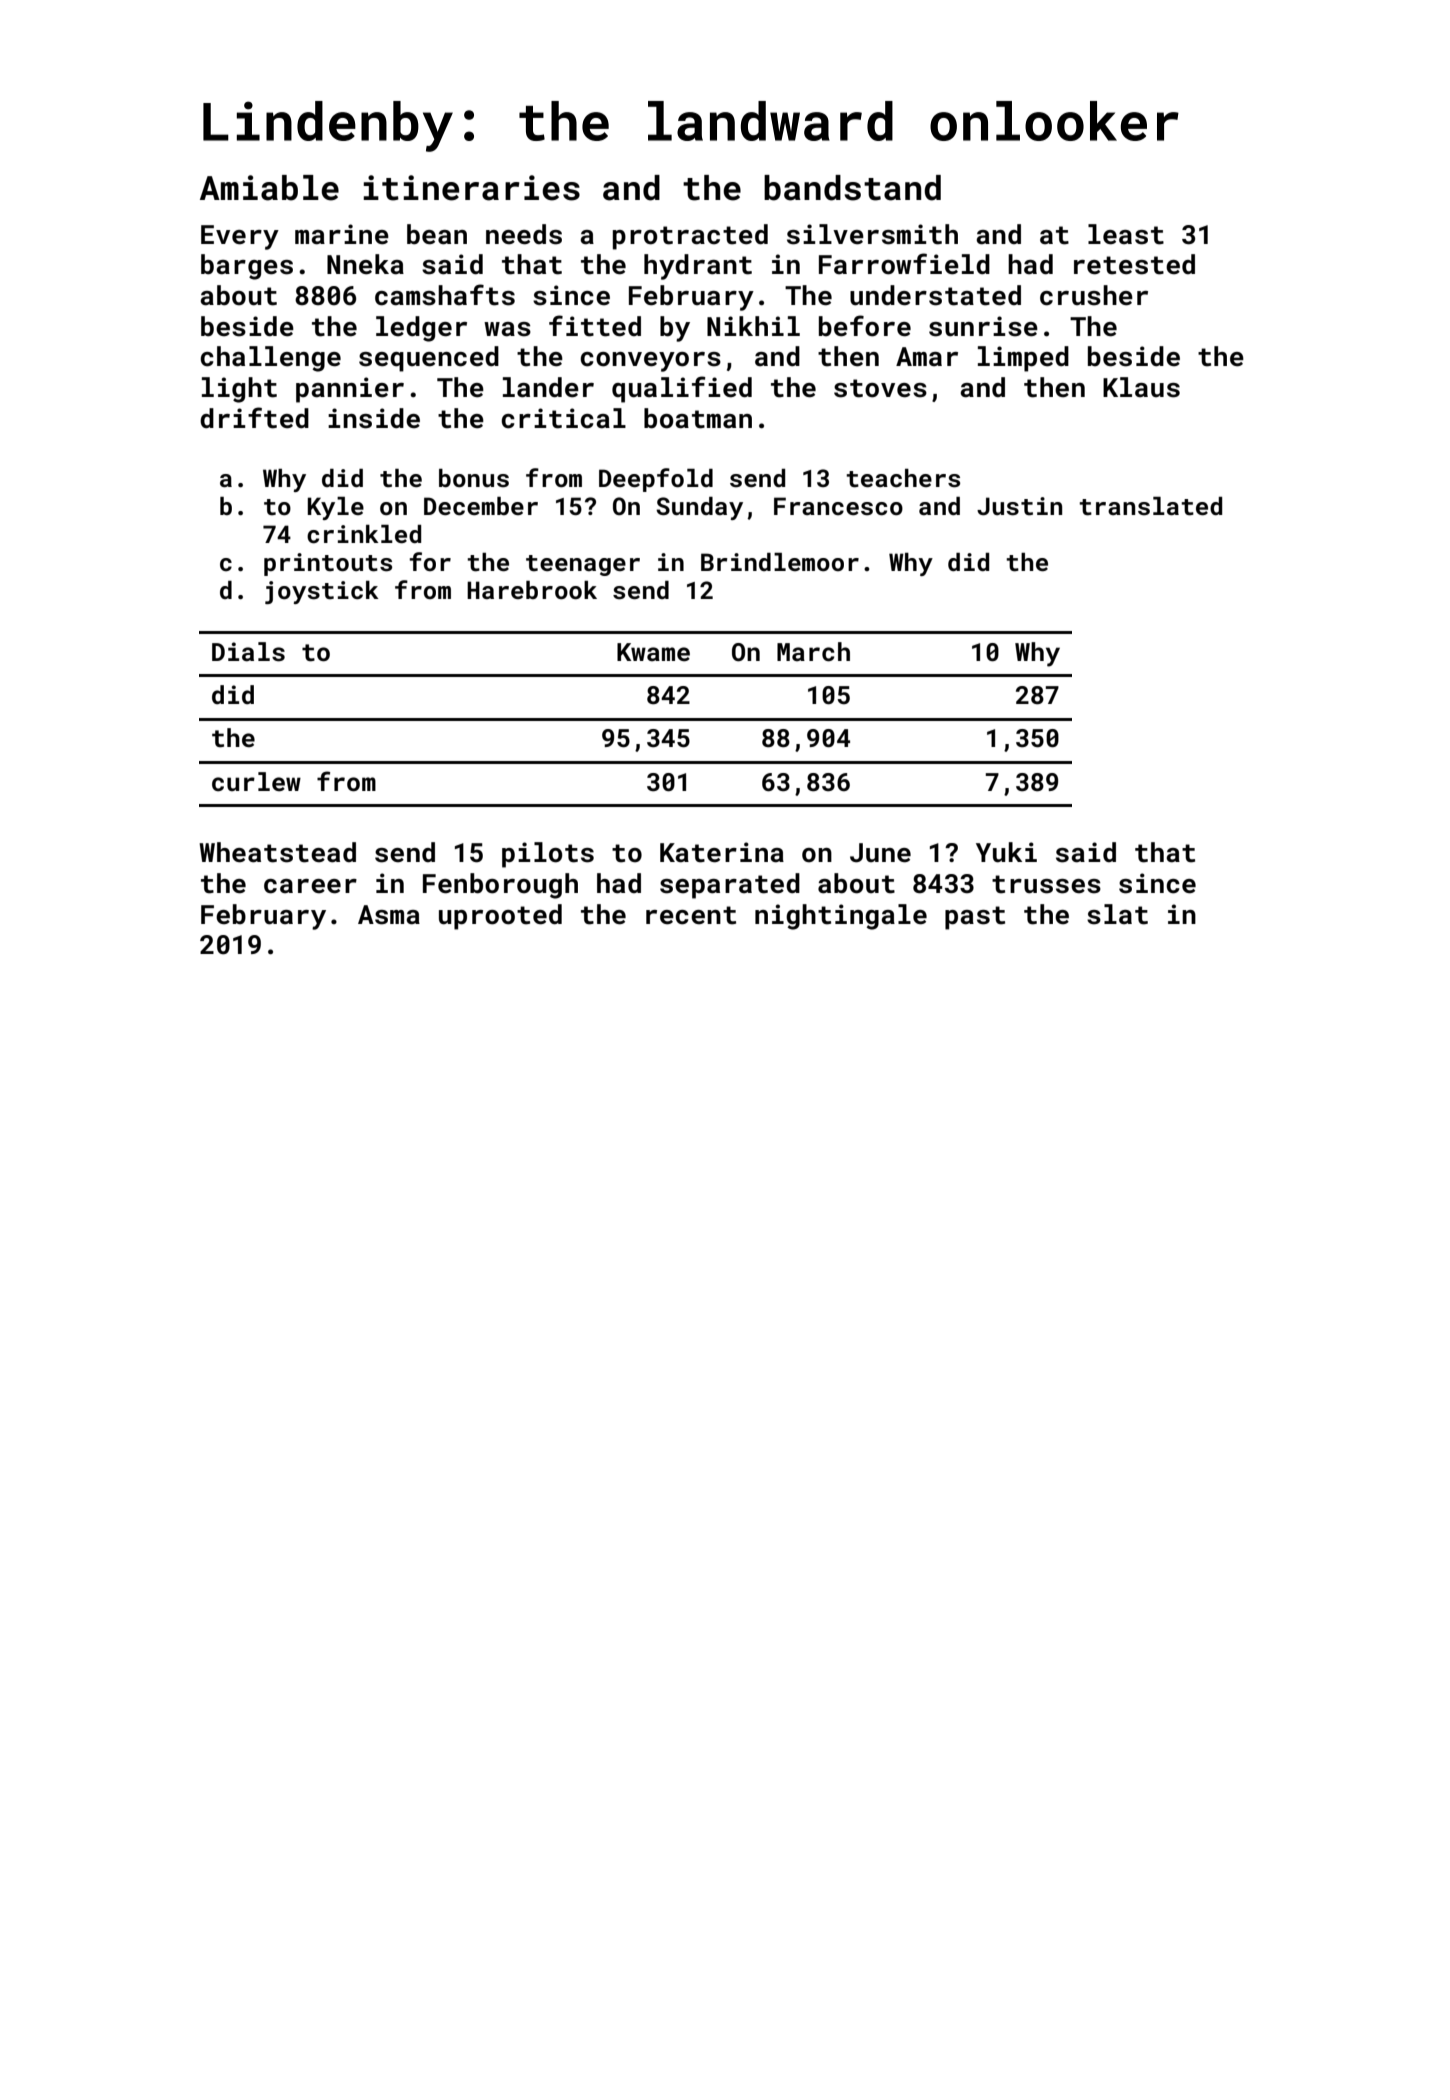  I want to click on challenge, so click(270, 359).
